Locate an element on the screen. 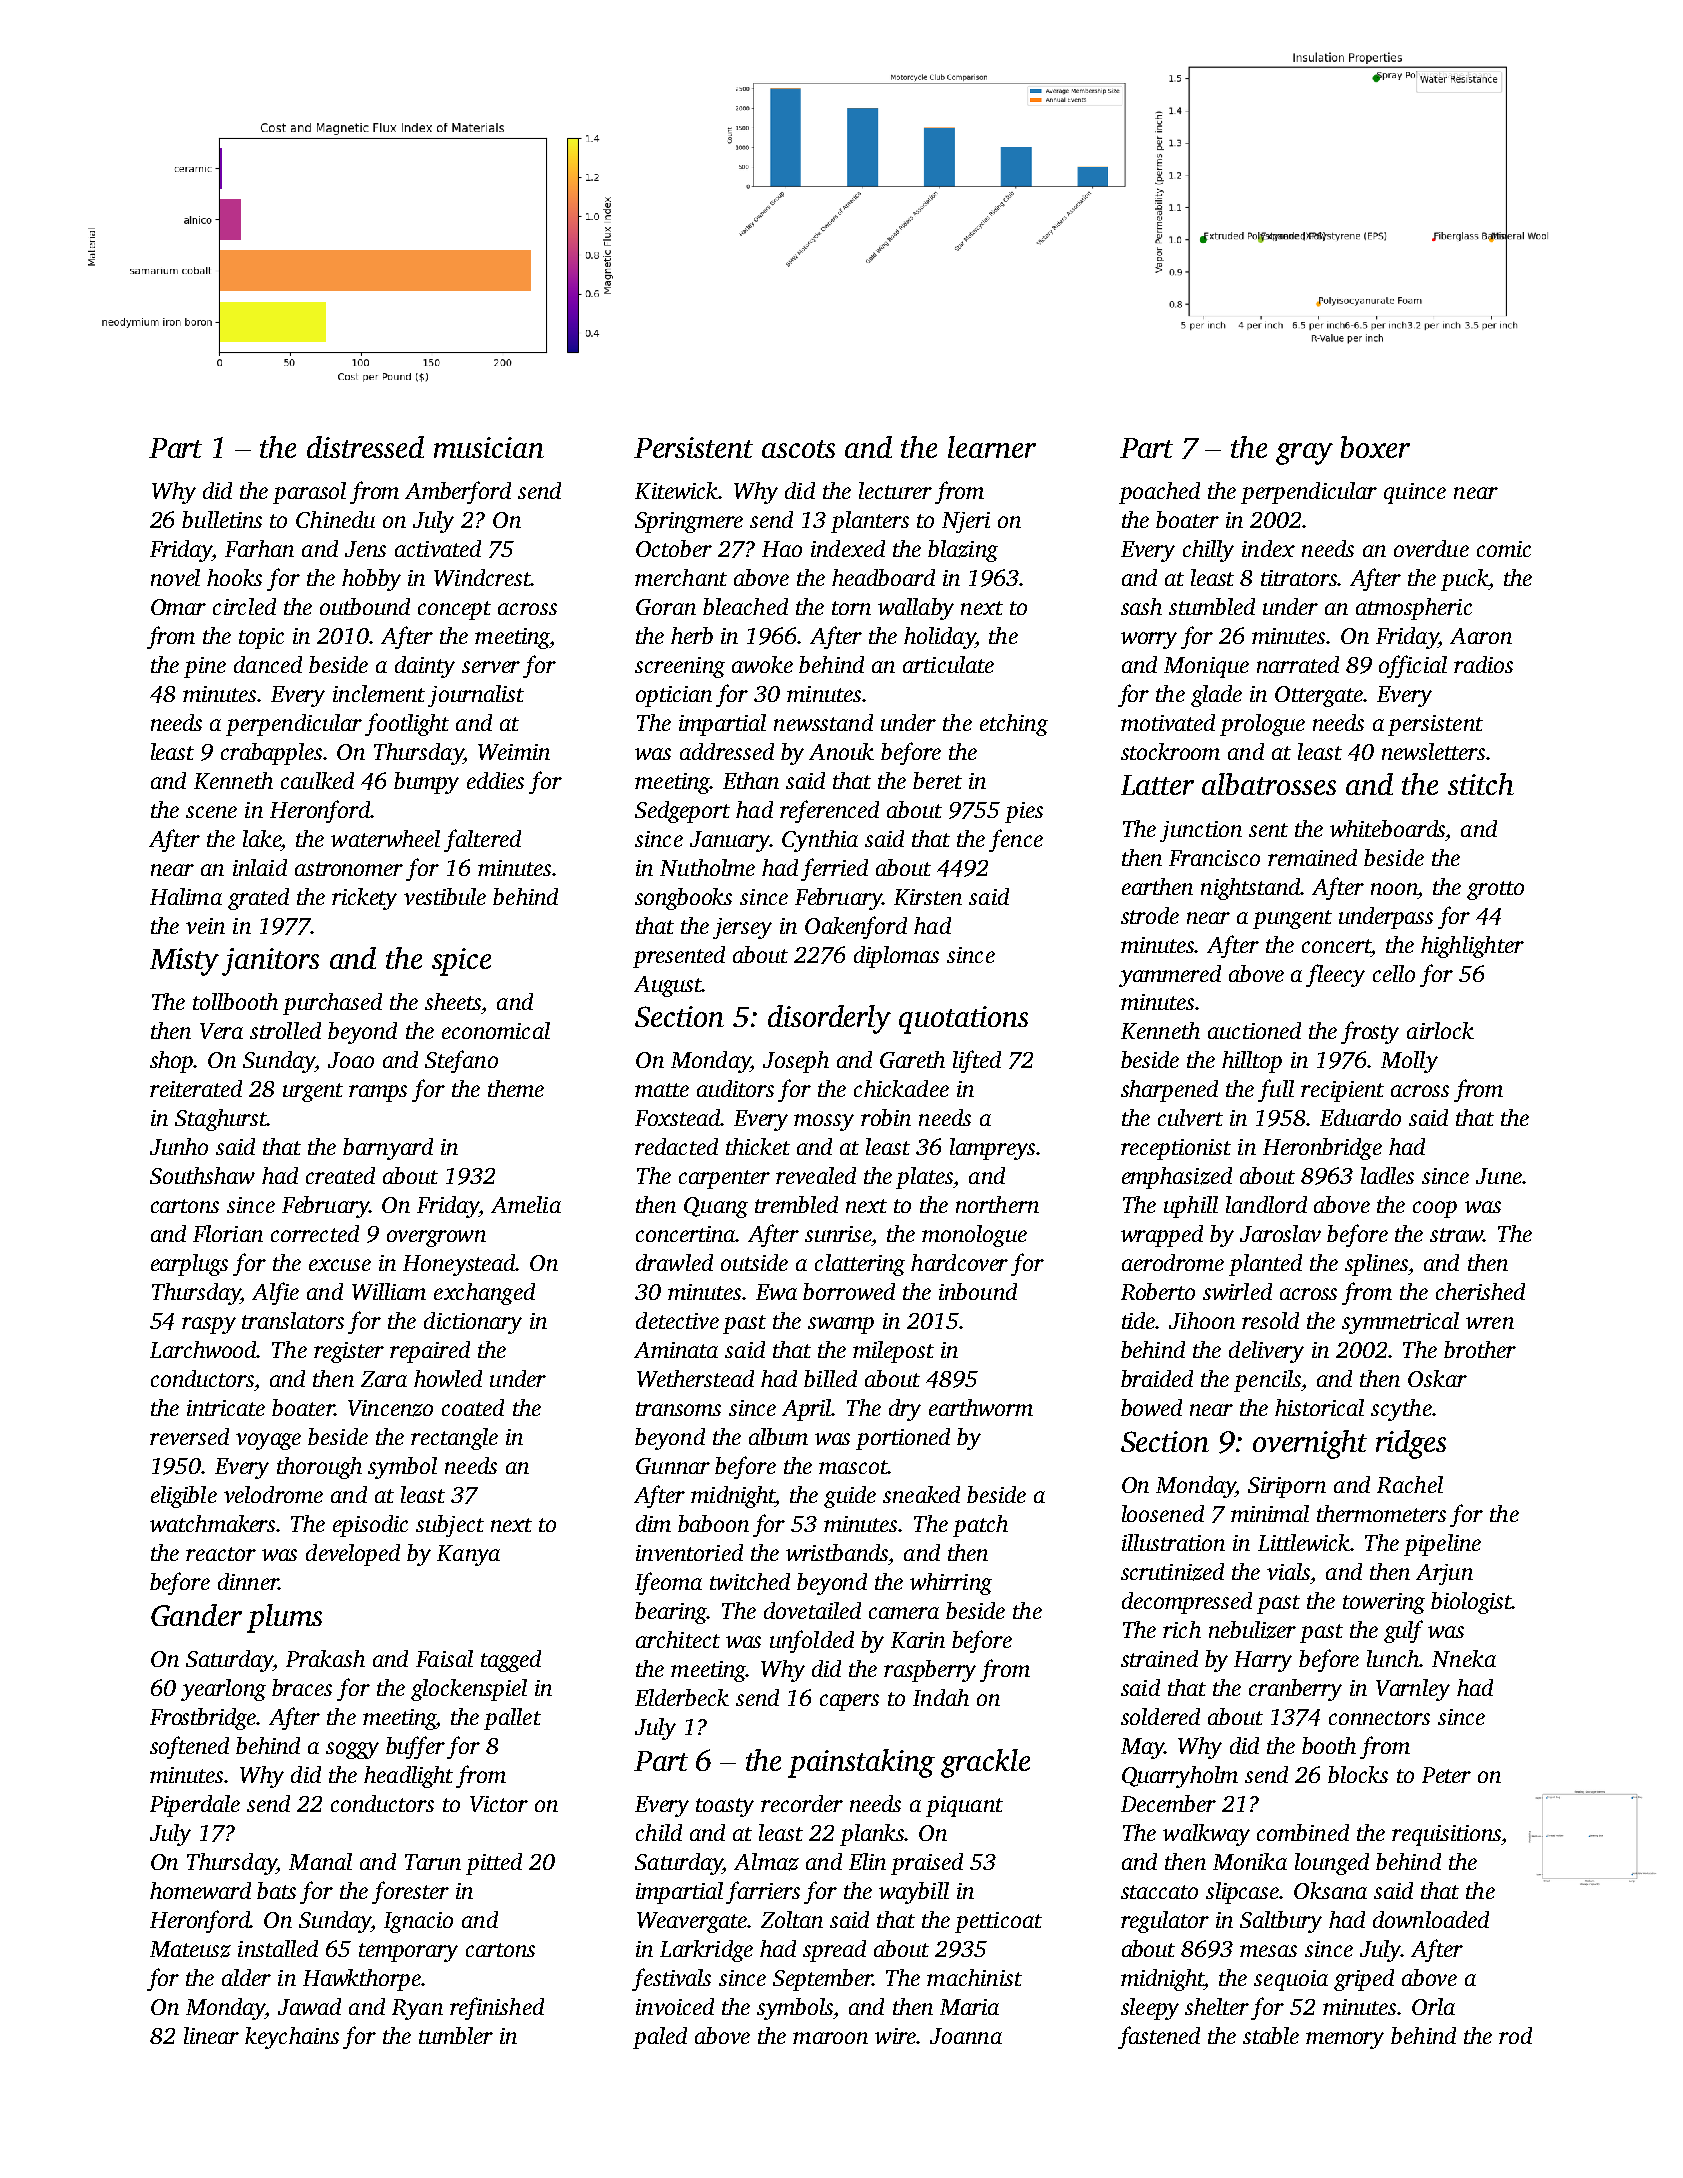 The image size is (1683, 2178). titrators is located at coordinates (1299, 578).
